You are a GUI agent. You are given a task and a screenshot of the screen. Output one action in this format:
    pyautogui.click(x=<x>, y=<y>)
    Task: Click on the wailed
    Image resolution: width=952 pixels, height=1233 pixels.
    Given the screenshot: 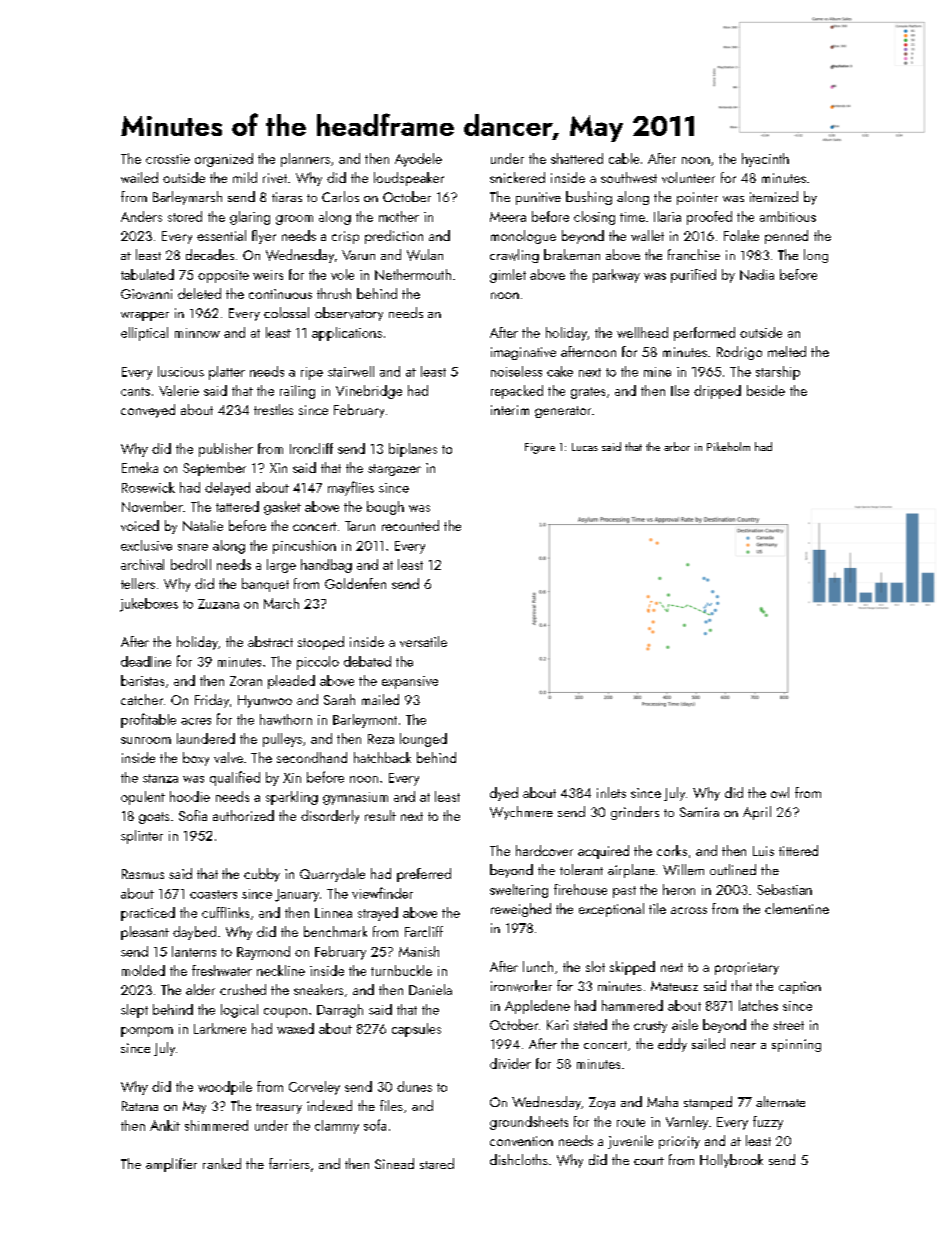 What is the action you would take?
    pyautogui.click(x=139, y=177)
